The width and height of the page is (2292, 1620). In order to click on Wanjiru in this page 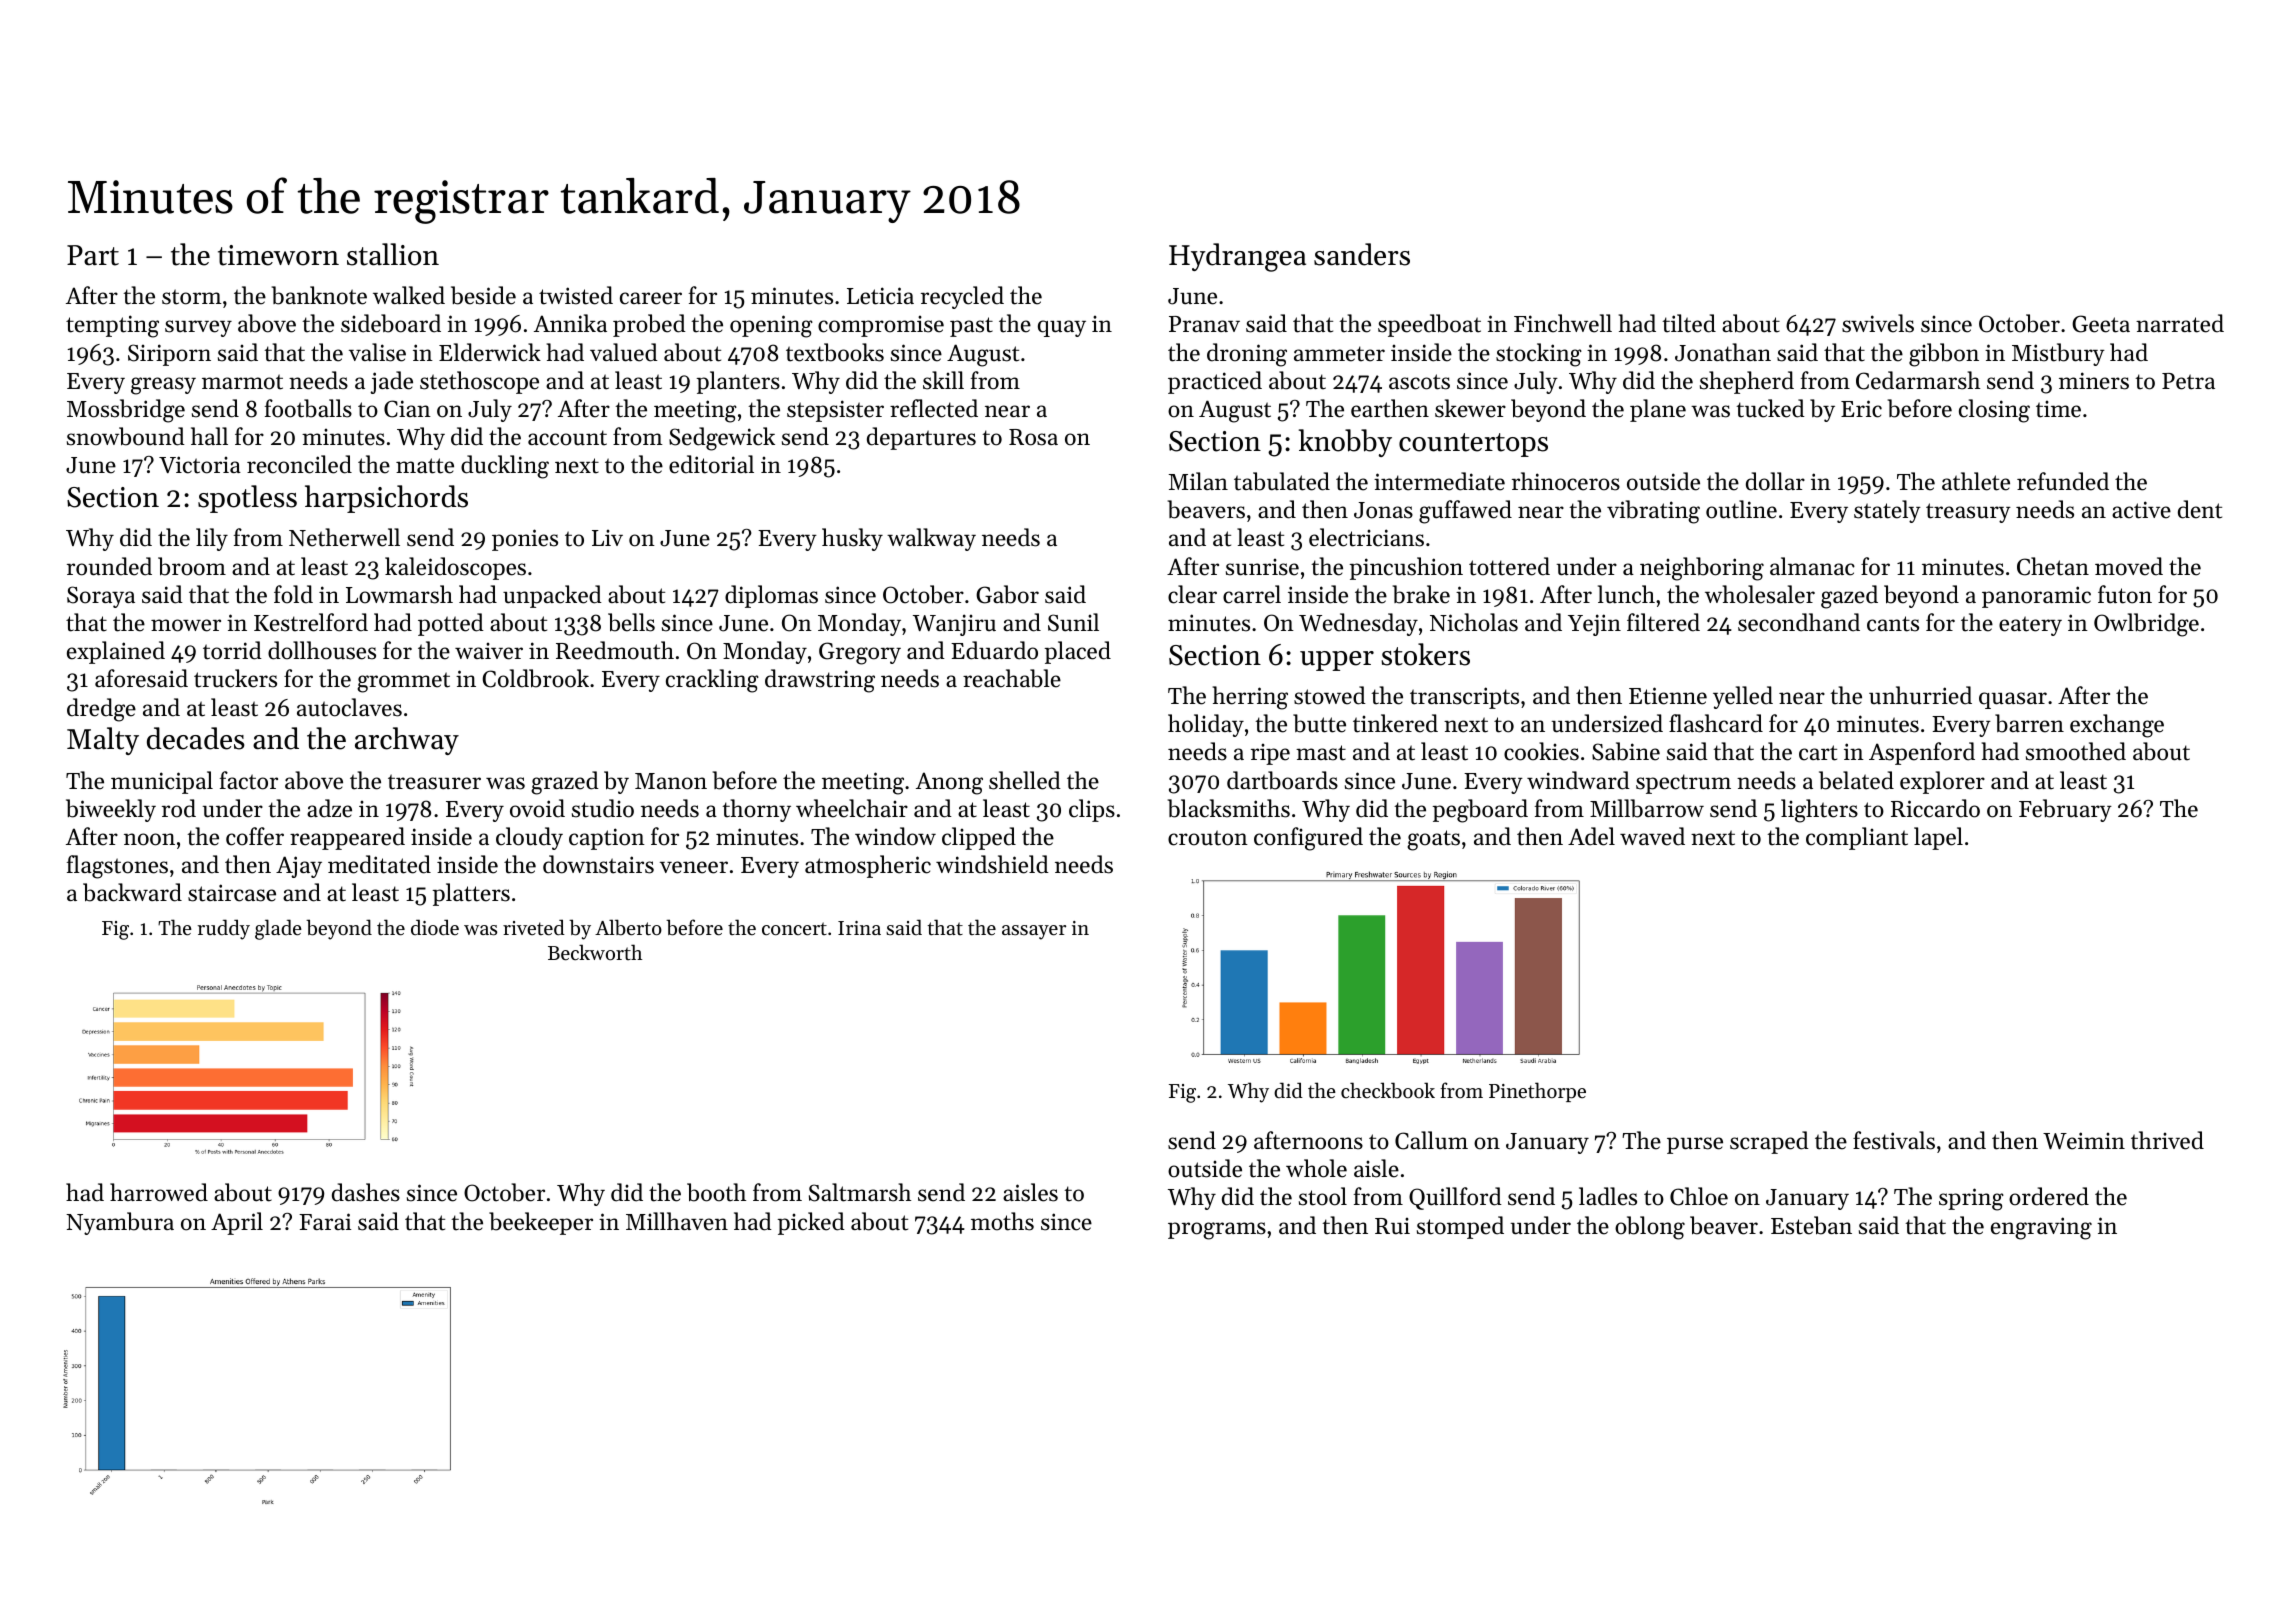, I will do `click(954, 625)`.
